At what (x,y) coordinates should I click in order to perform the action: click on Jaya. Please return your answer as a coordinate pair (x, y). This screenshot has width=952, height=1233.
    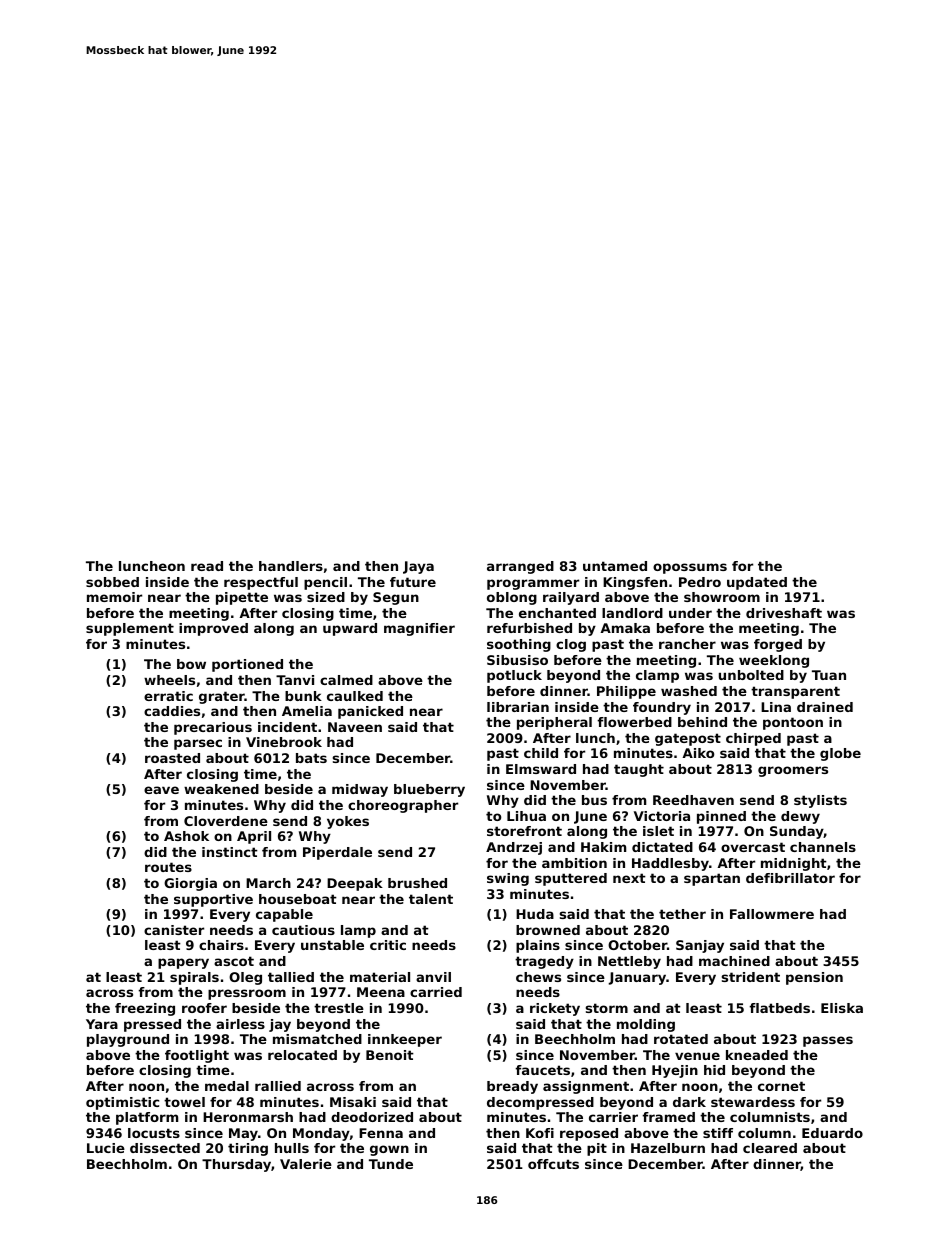
    Looking at the image, I should click on (418, 567).
